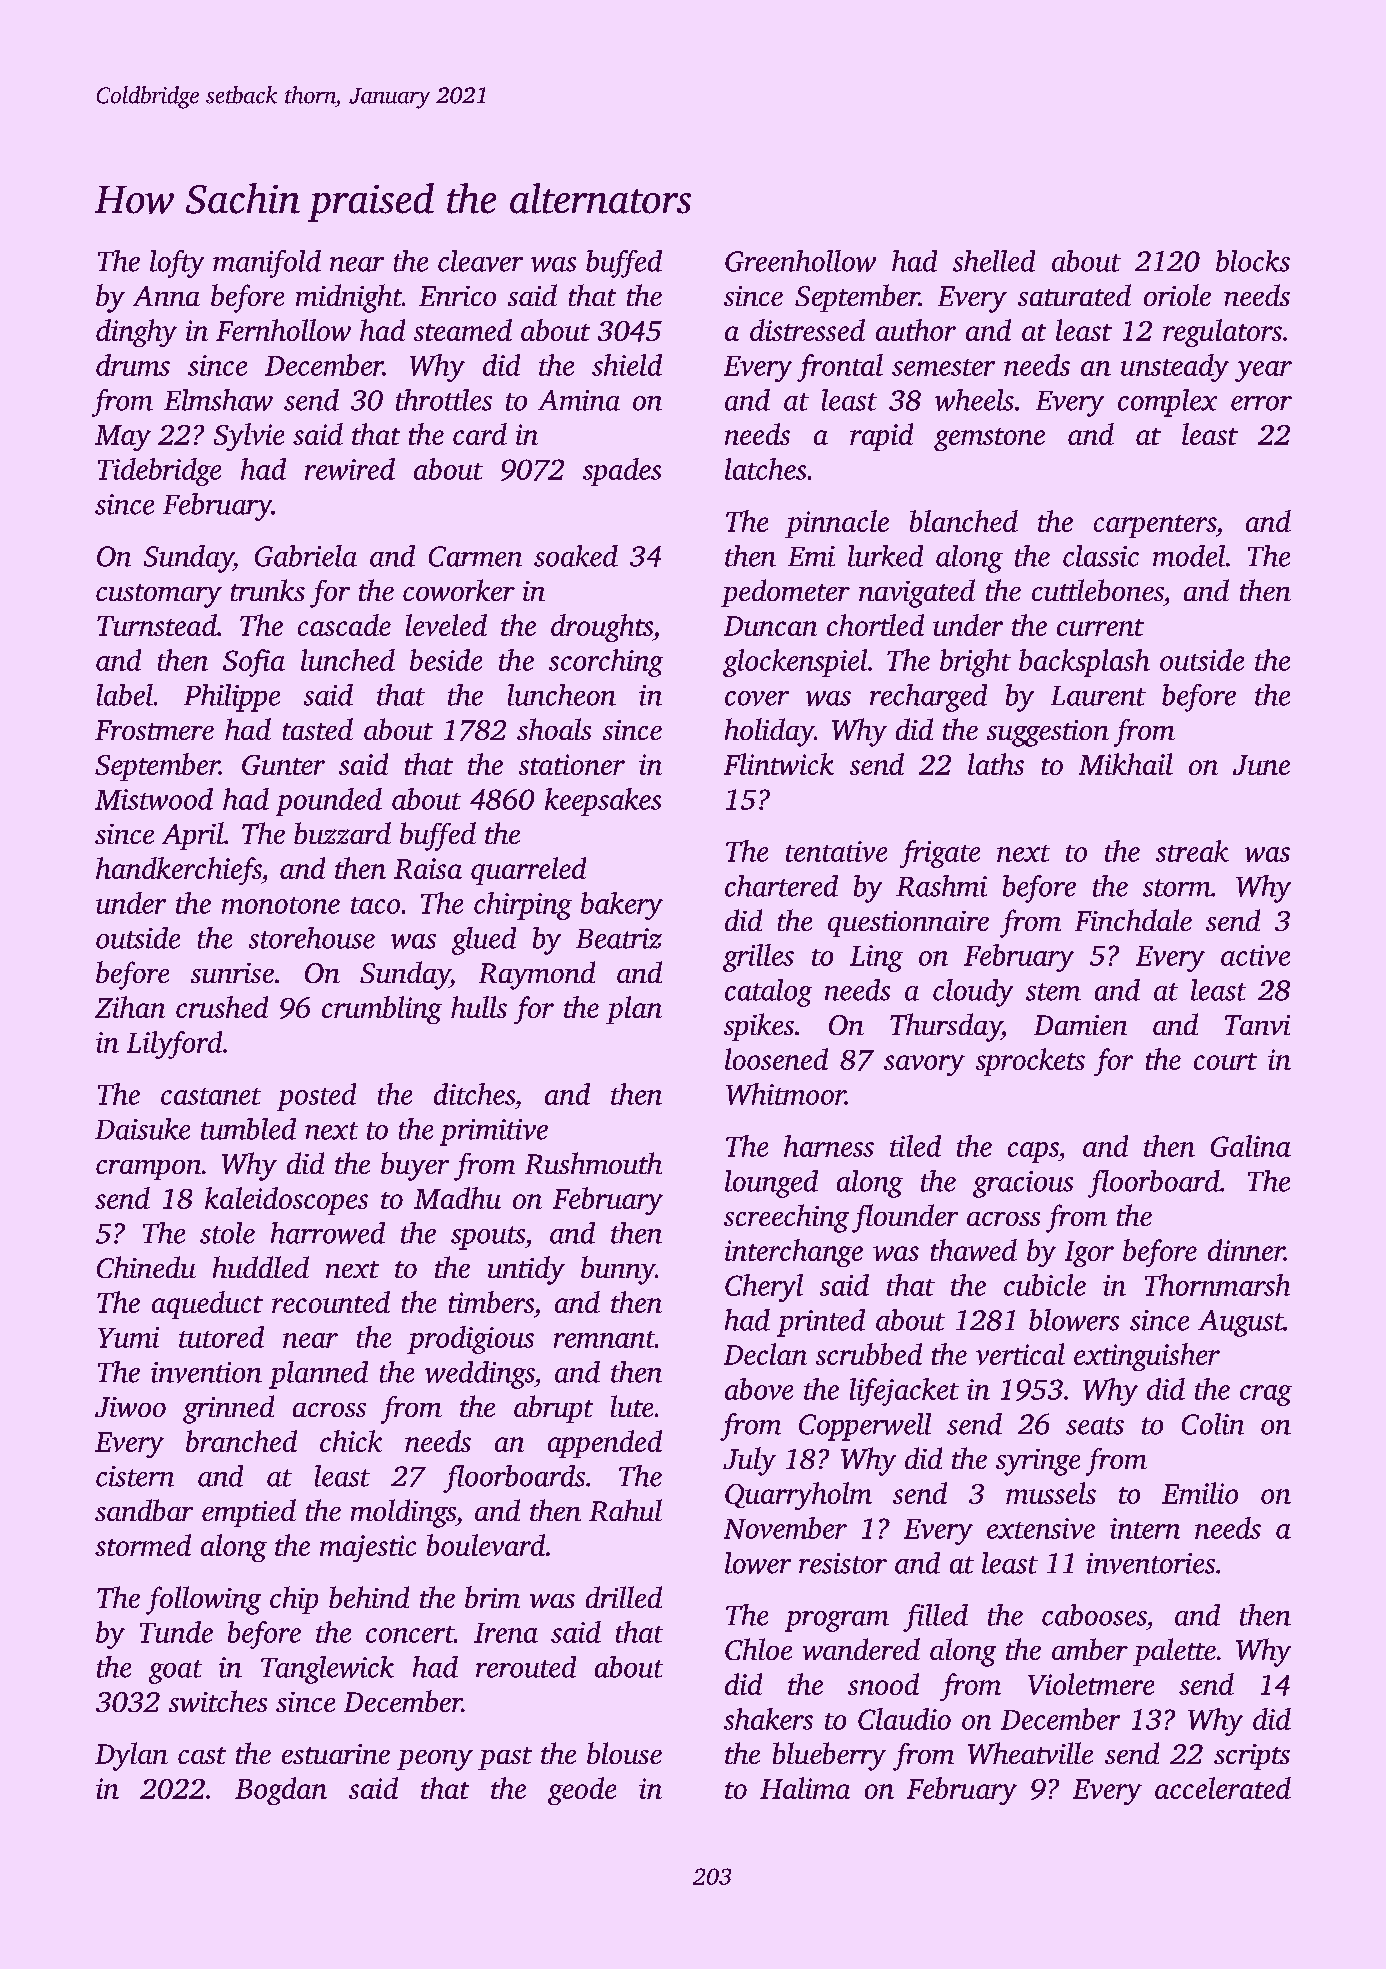 This screenshot has width=1386, height=1969. Describe the element at coordinates (759, 1027) in the screenshot. I see `spikes` at that location.
